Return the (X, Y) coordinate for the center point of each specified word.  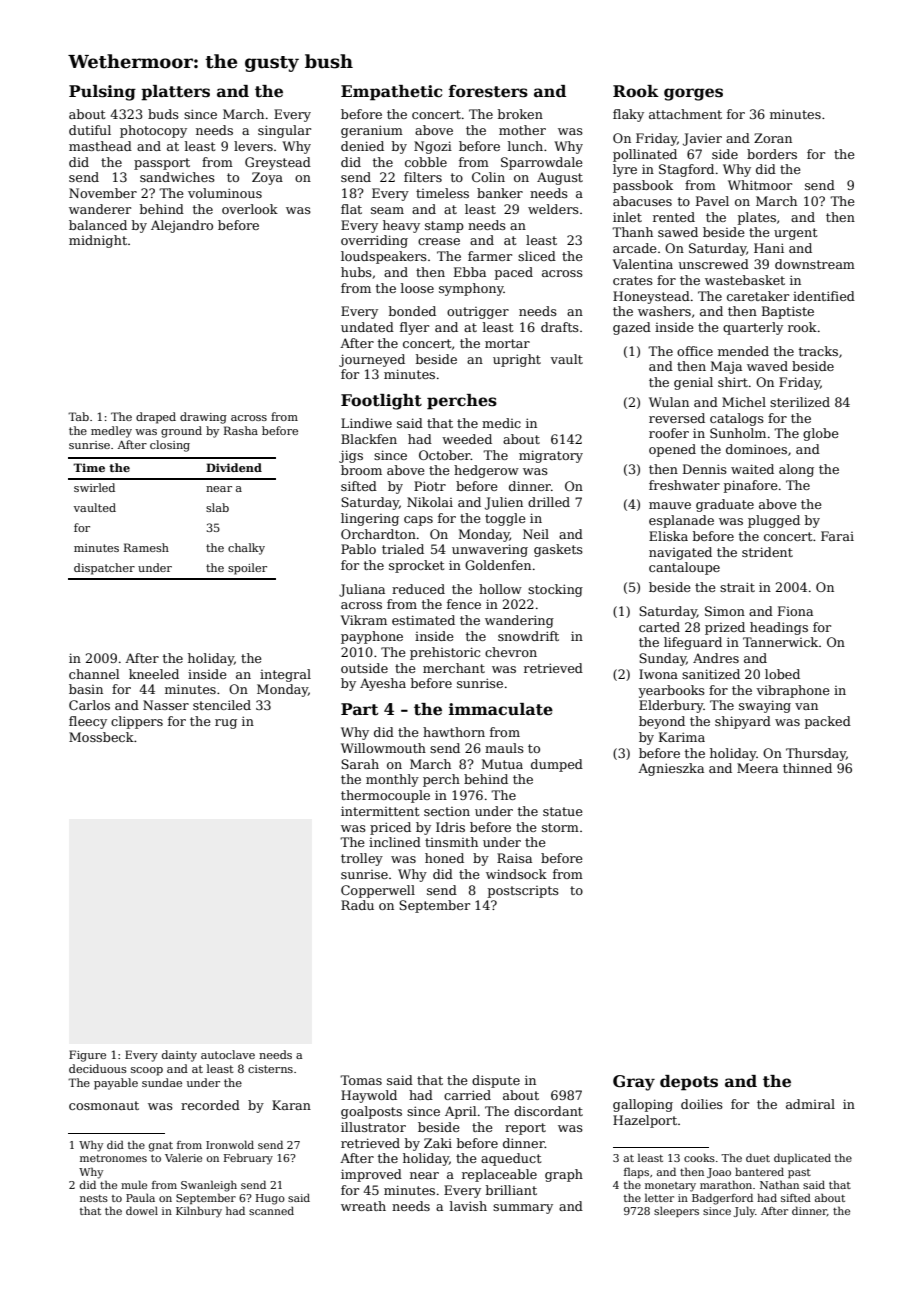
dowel (142, 1210)
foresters (488, 91)
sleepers (676, 1211)
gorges (693, 94)
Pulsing (102, 93)
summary (523, 1209)
